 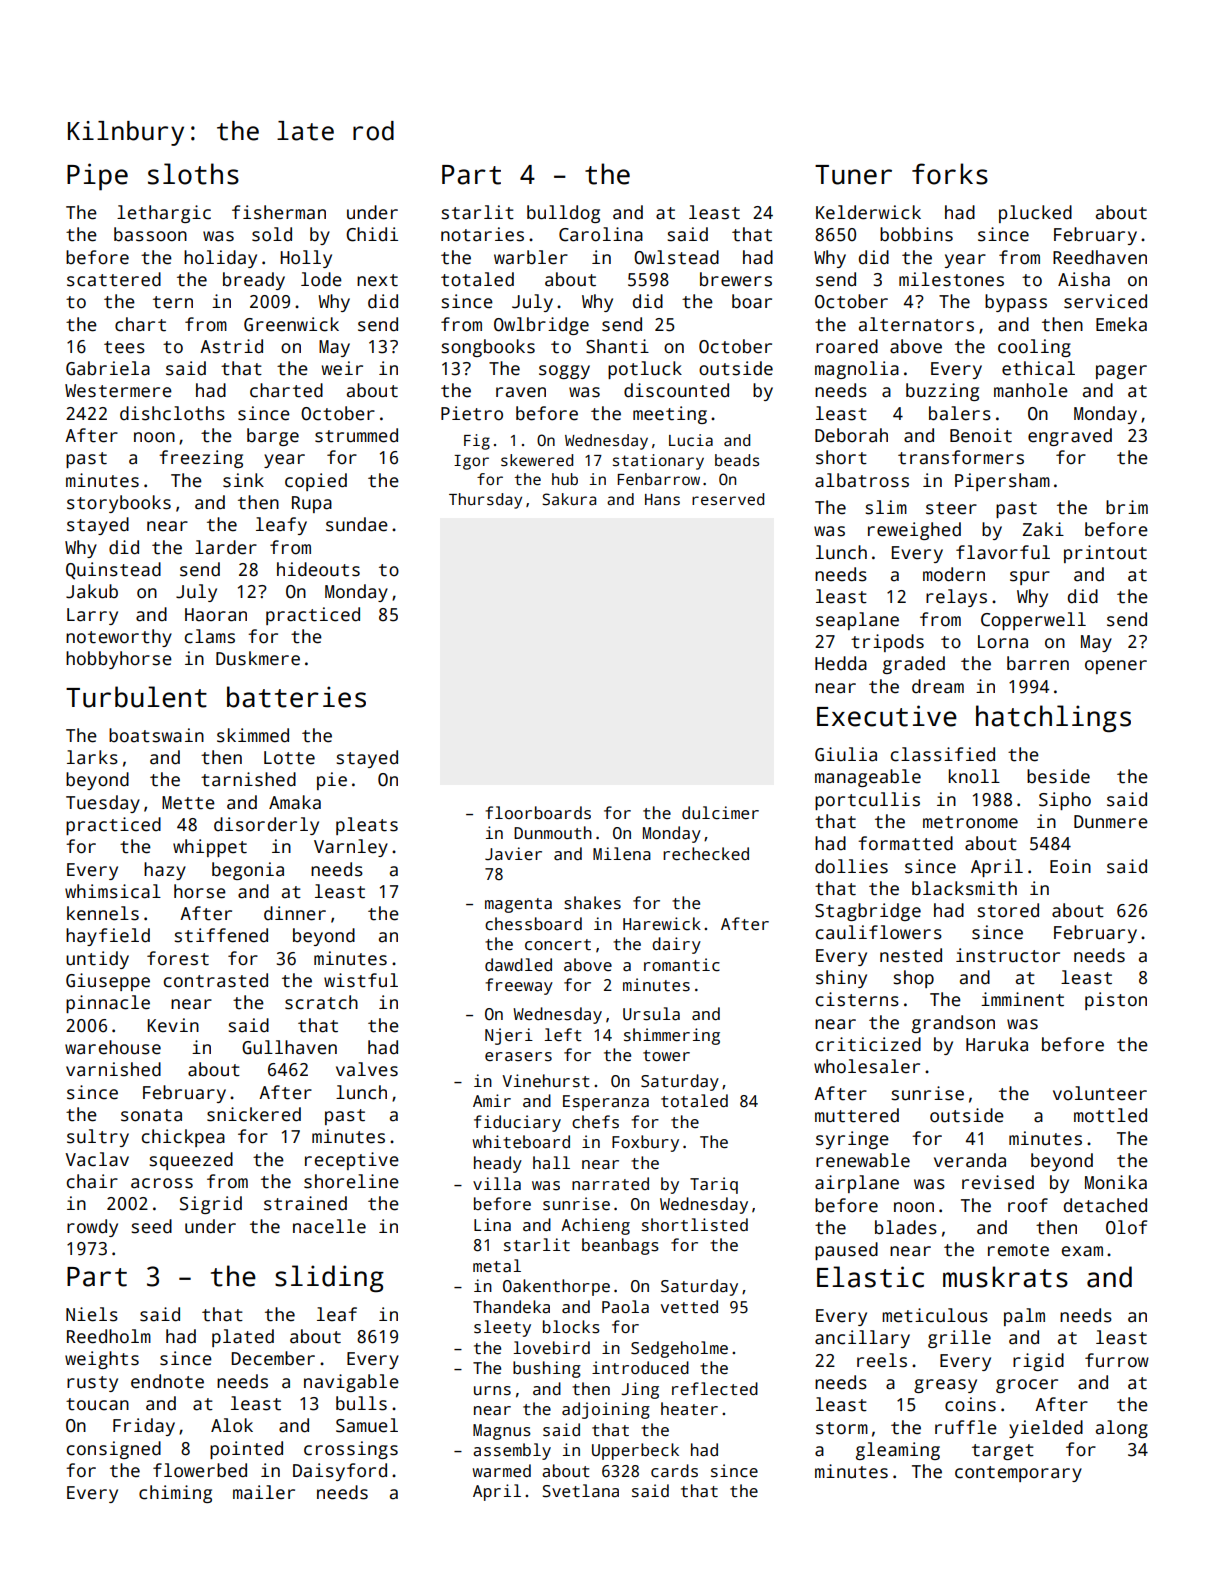 I want to click on pager, so click(x=1121, y=372).
